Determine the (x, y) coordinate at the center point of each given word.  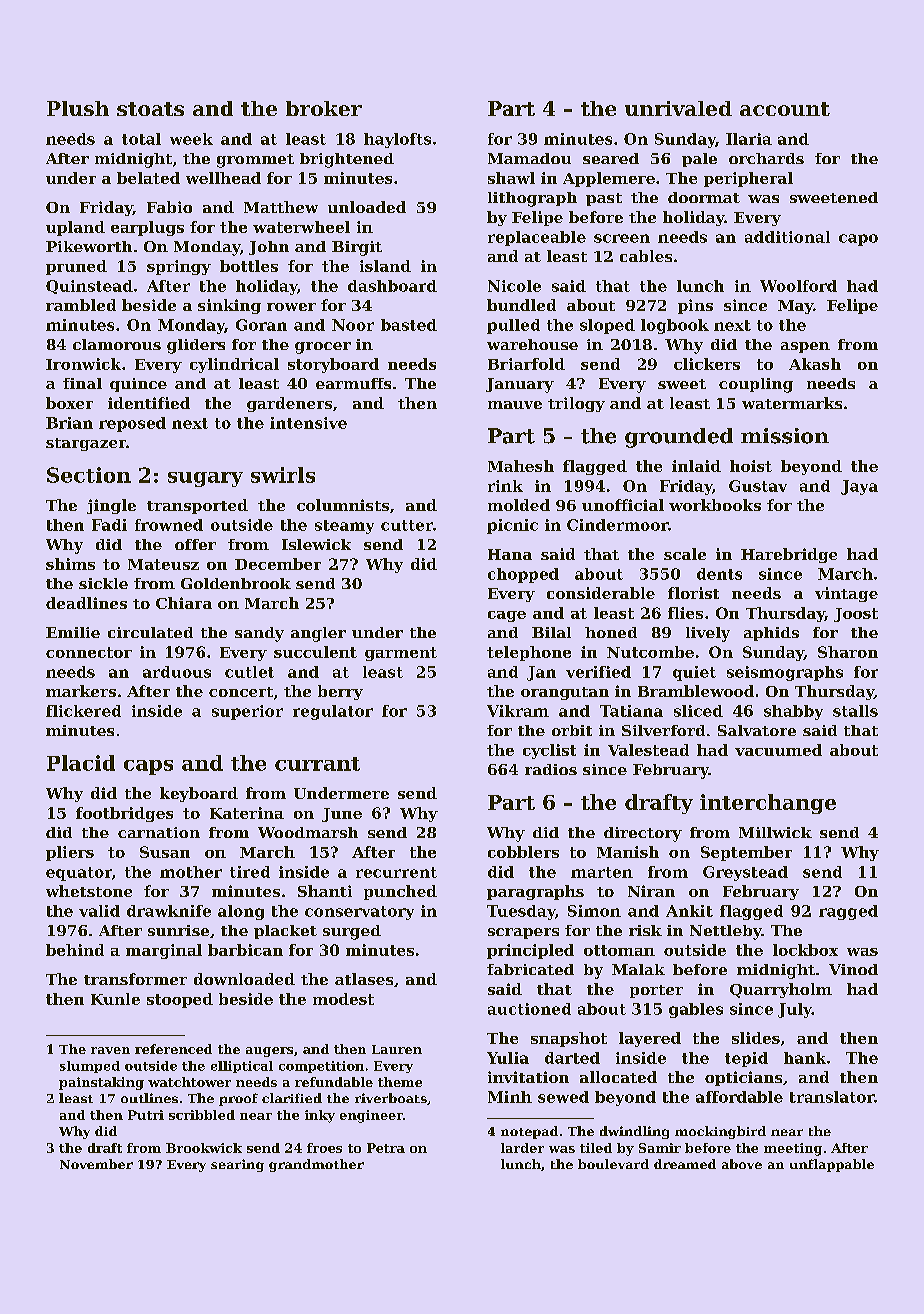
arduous (177, 672)
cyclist (549, 751)
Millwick (775, 832)
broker (324, 108)
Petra (386, 1148)
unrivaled (678, 108)
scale (685, 554)
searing (237, 1165)
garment (401, 654)
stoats (150, 109)
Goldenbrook (236, 583)
